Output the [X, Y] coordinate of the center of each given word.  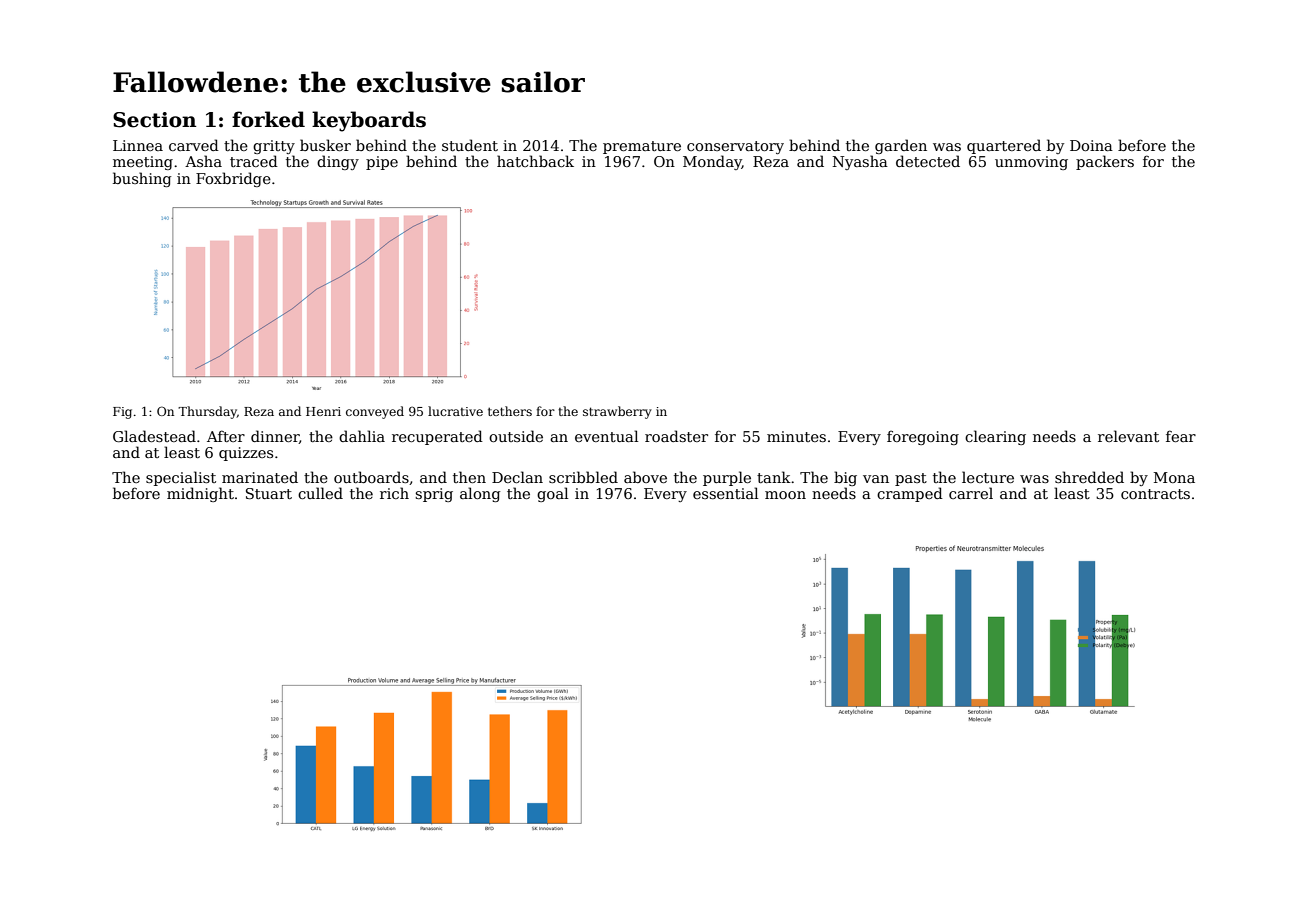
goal [552, 494]
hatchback [535, 161]
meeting [143, 163]
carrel [971, 493]
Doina [1091, 145]
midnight [200, 494]
